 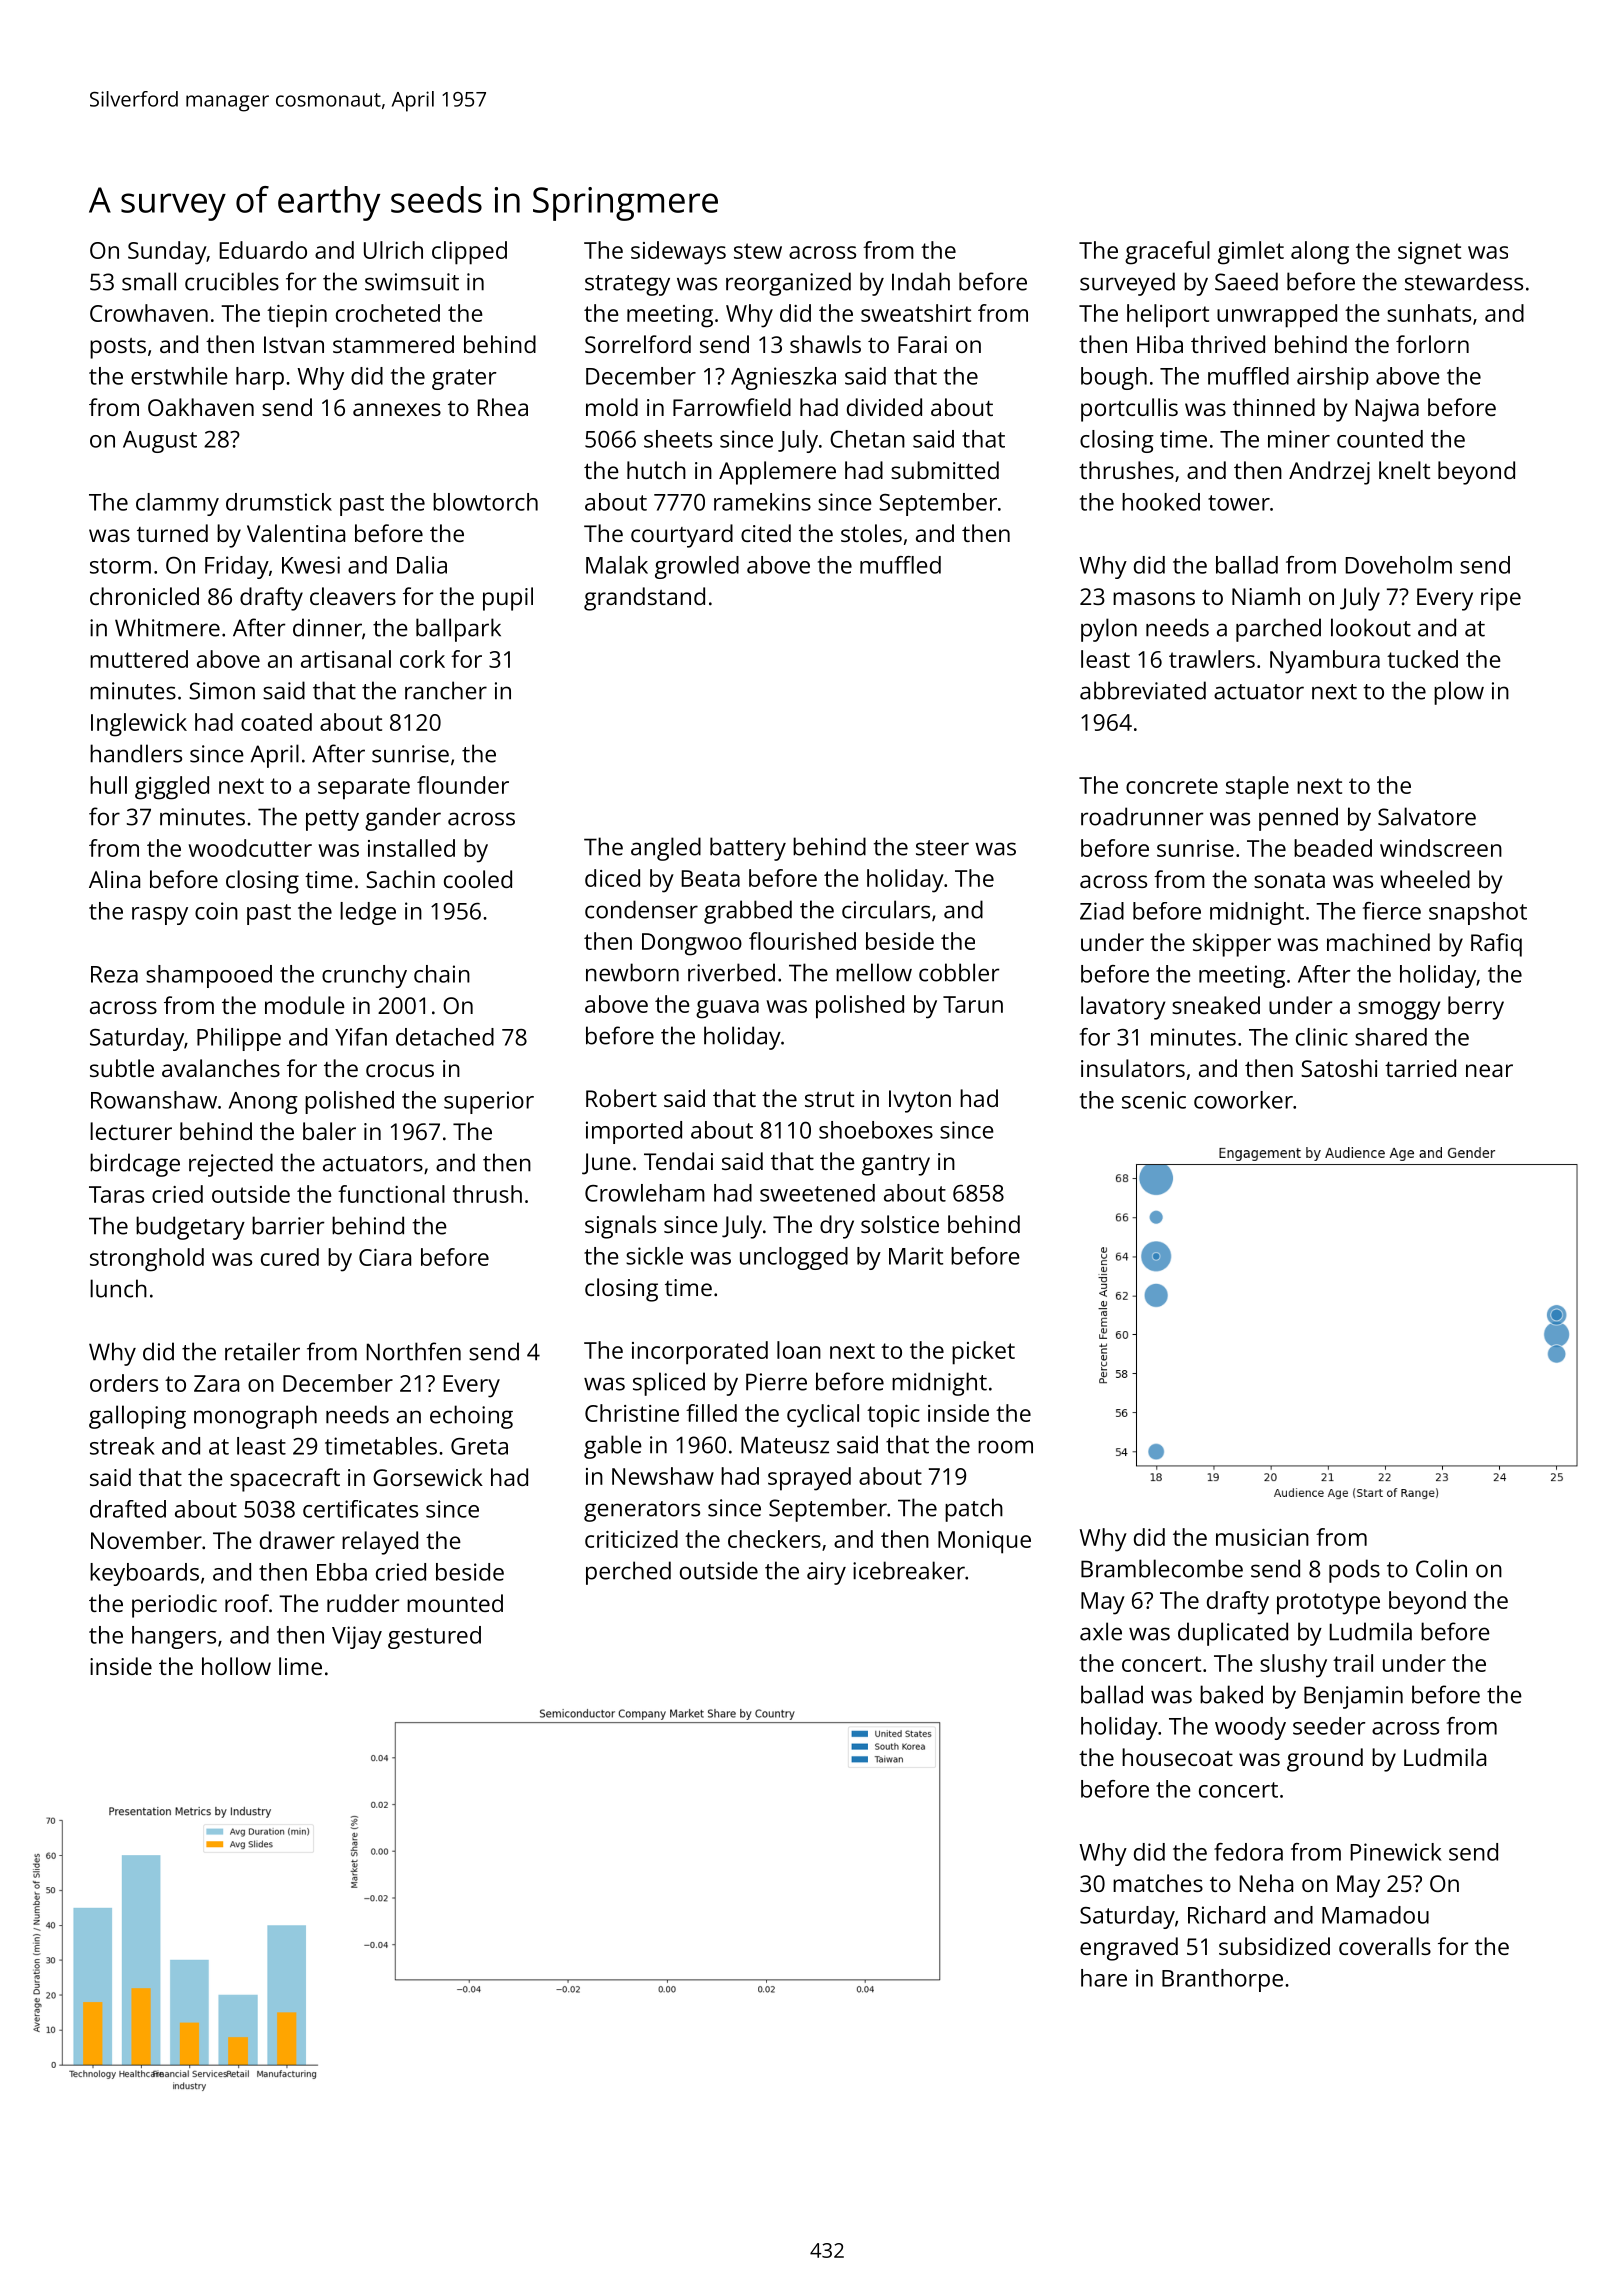 What do you see at coordinates (434, 1637) in the document?
I see `gestured` at bounding box center [434, 1637].
